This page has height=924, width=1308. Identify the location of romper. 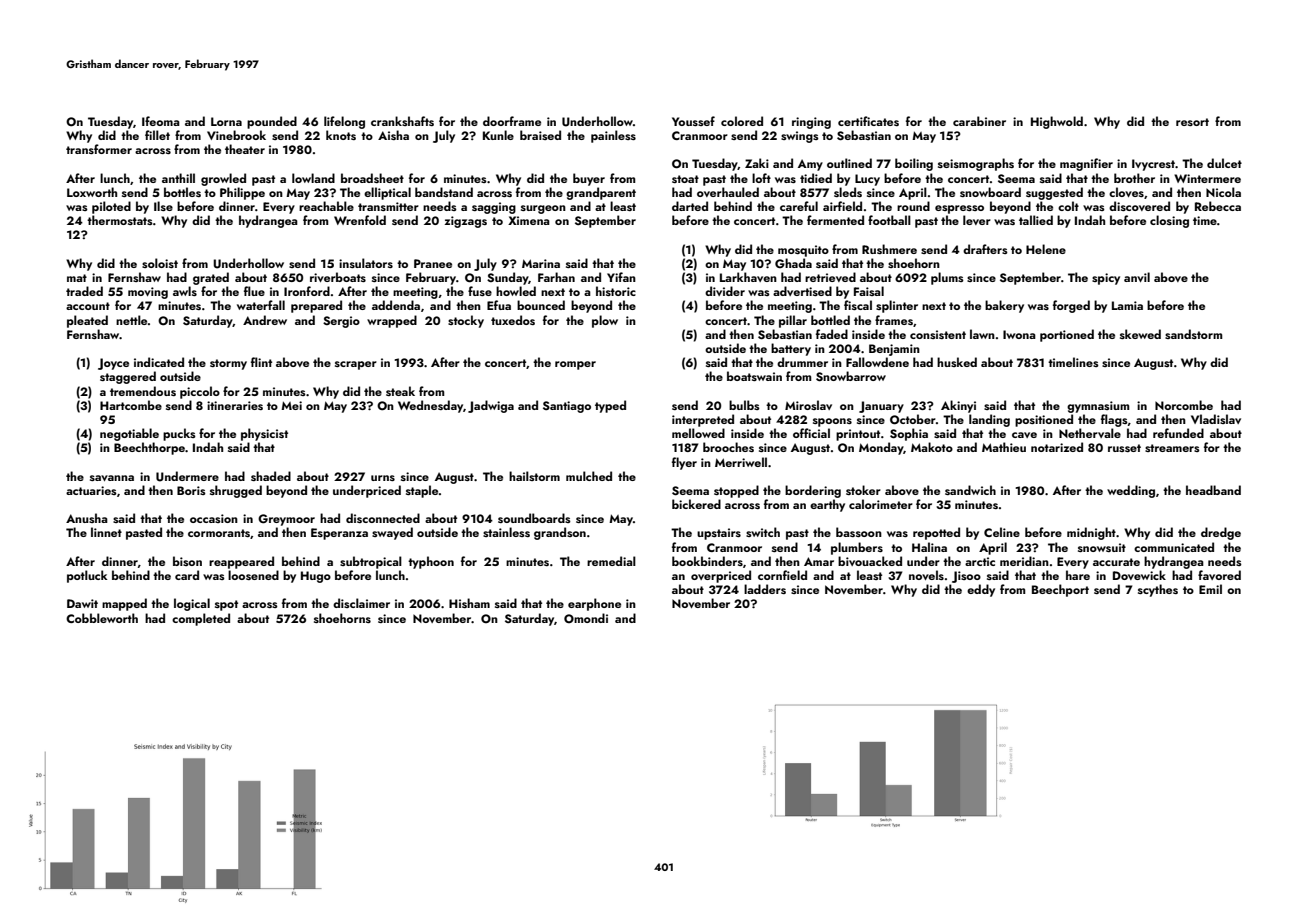
(575, 365).
